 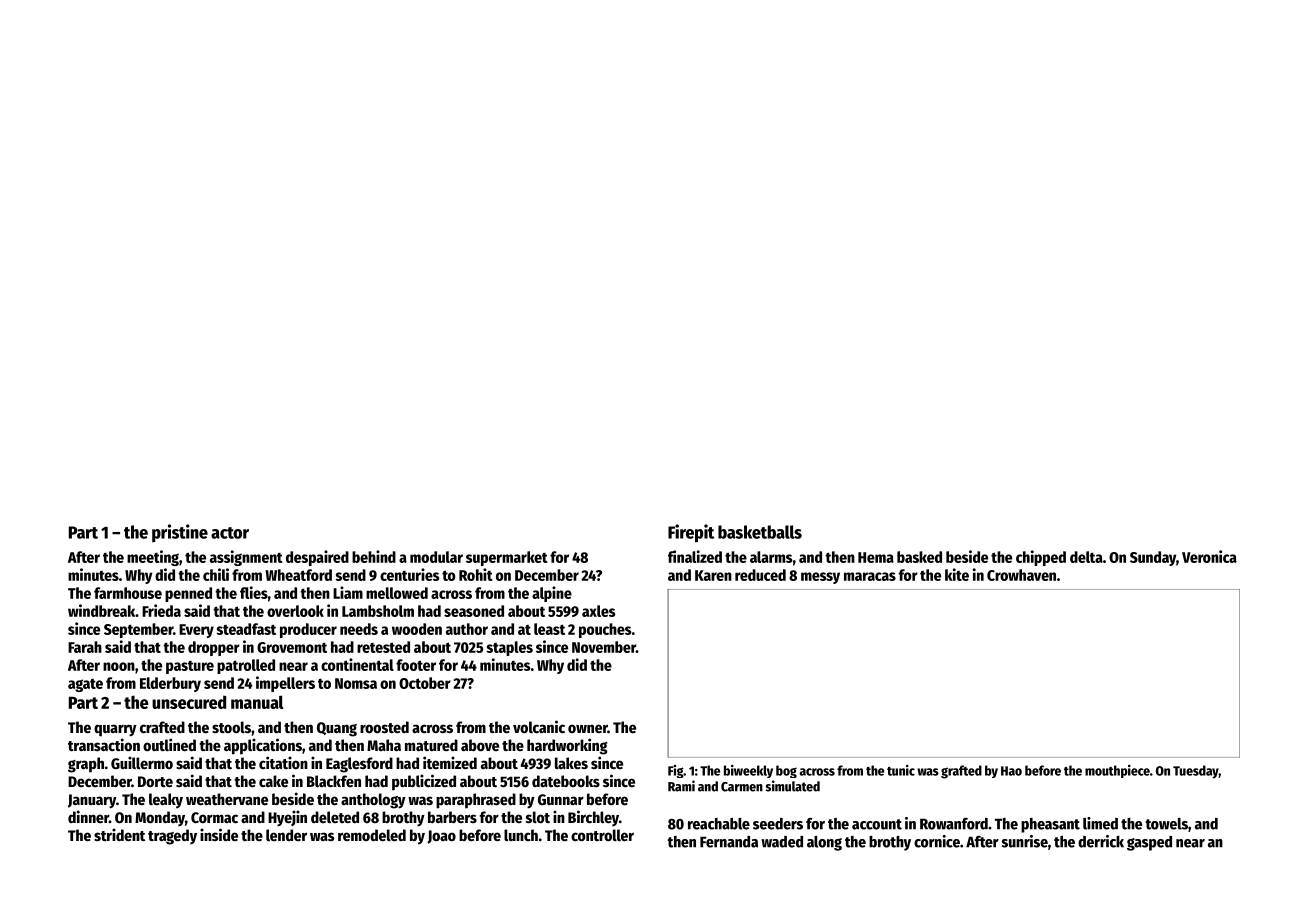 I want to click on Crowhaven, so click(x=1021, y=575).
